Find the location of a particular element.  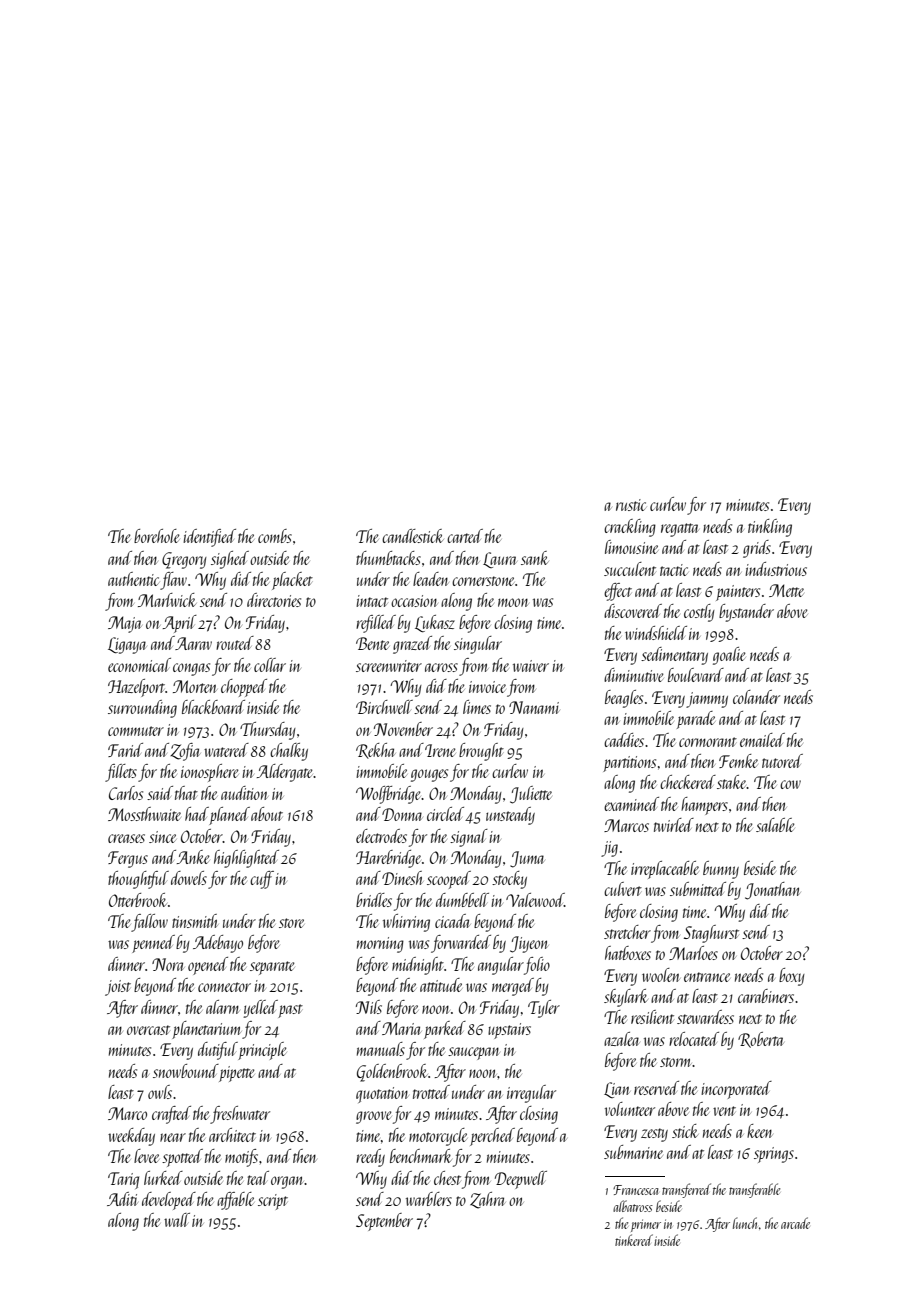

twirled is located at coordinates (674, 825).
